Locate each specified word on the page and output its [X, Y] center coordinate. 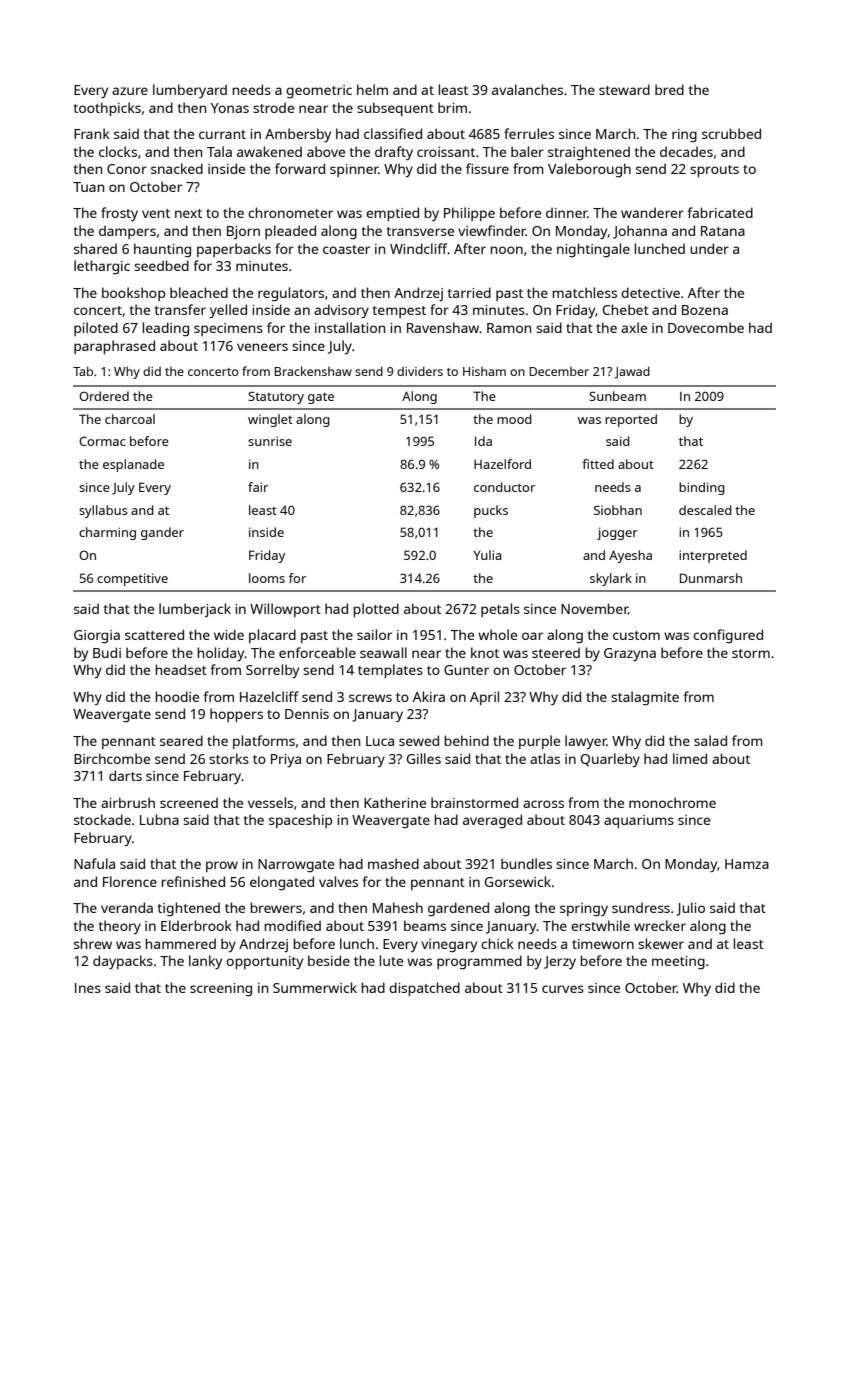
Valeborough [589, 170]
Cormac [102, 441]
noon [506, 250]
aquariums [639, 821]
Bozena [705, 310]
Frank [92, 133]
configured [728, 636]
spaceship [300, 821]
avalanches [527, 89]
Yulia [487, 555]
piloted [96, 329]
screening [221, 990]
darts [125, 775]
